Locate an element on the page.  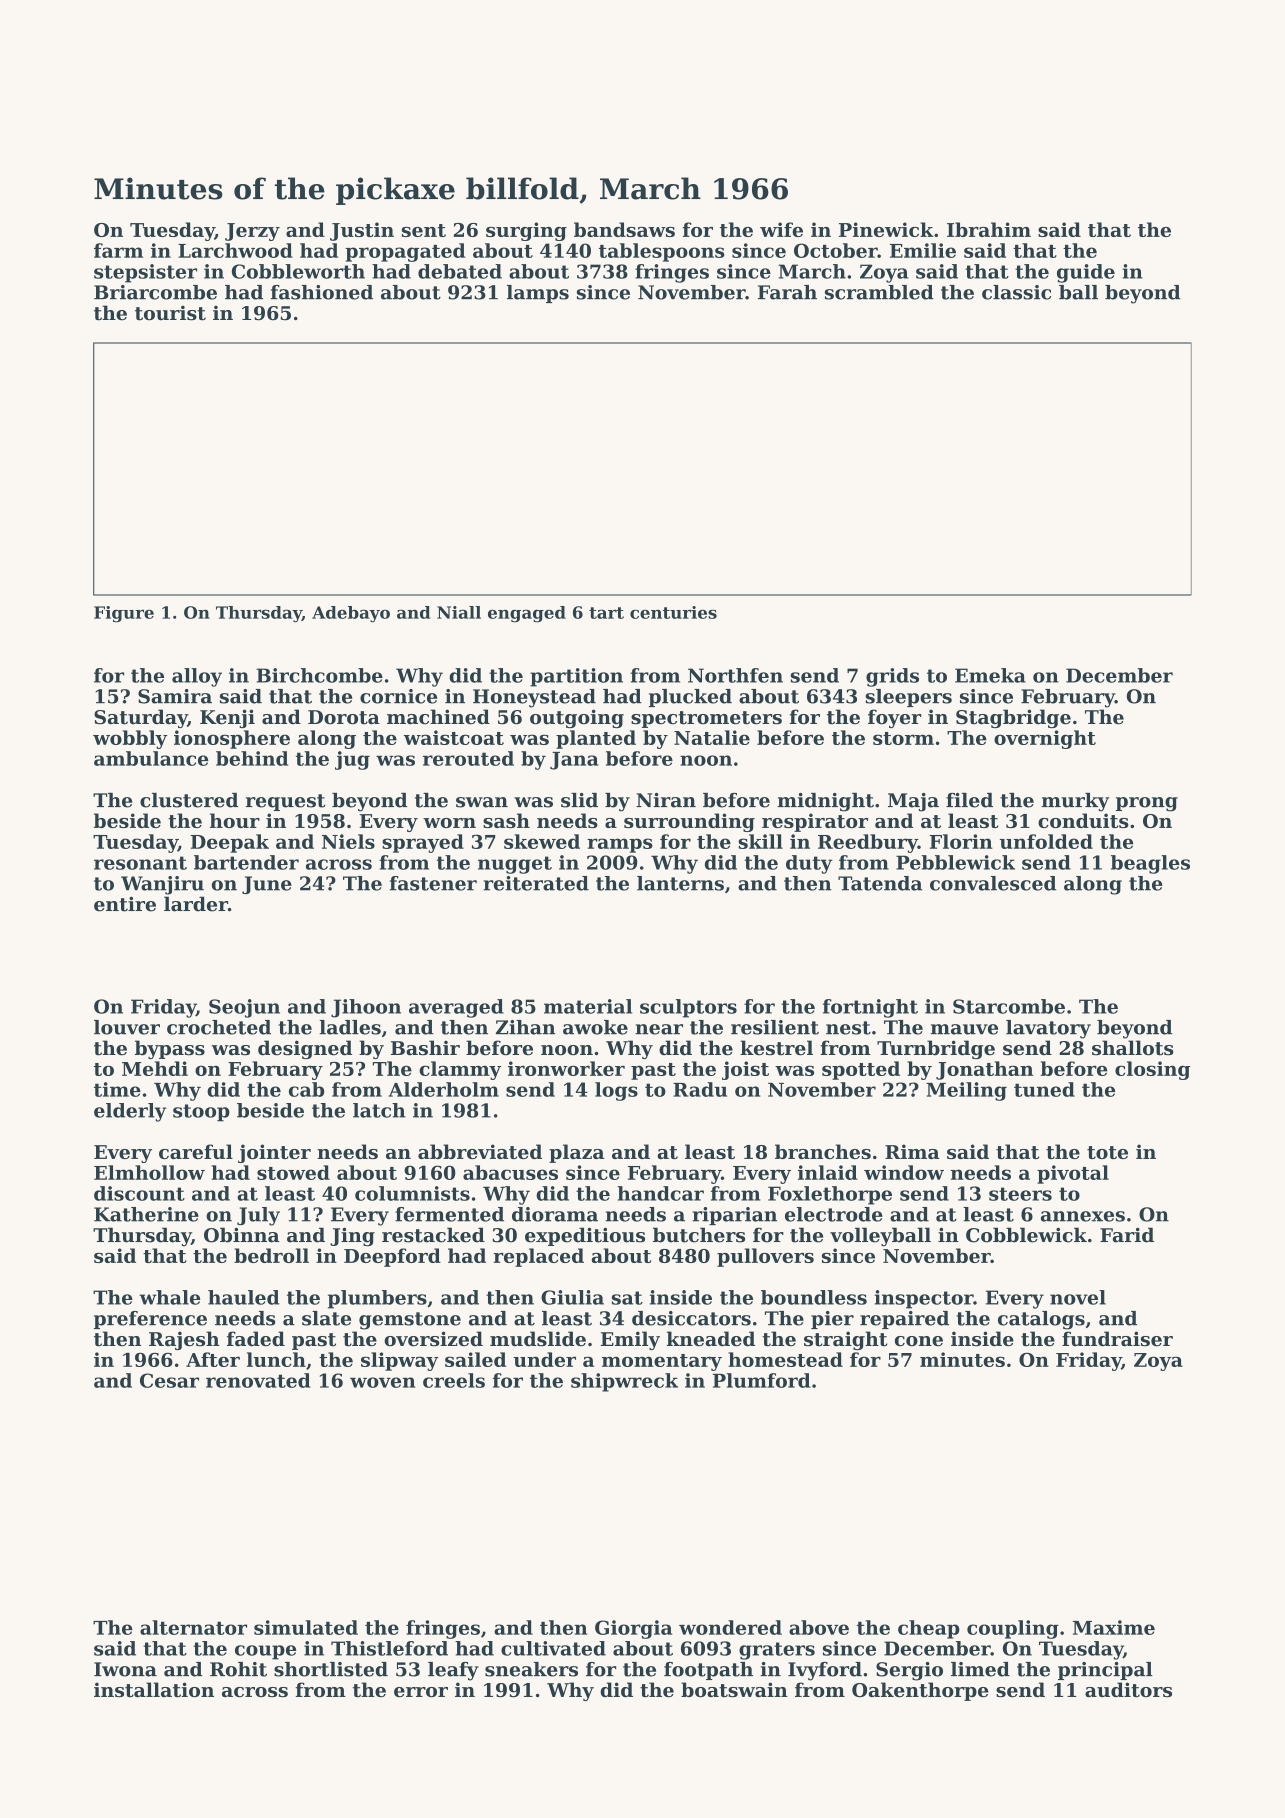
cultivated is located at coordinates (553, 1648).
